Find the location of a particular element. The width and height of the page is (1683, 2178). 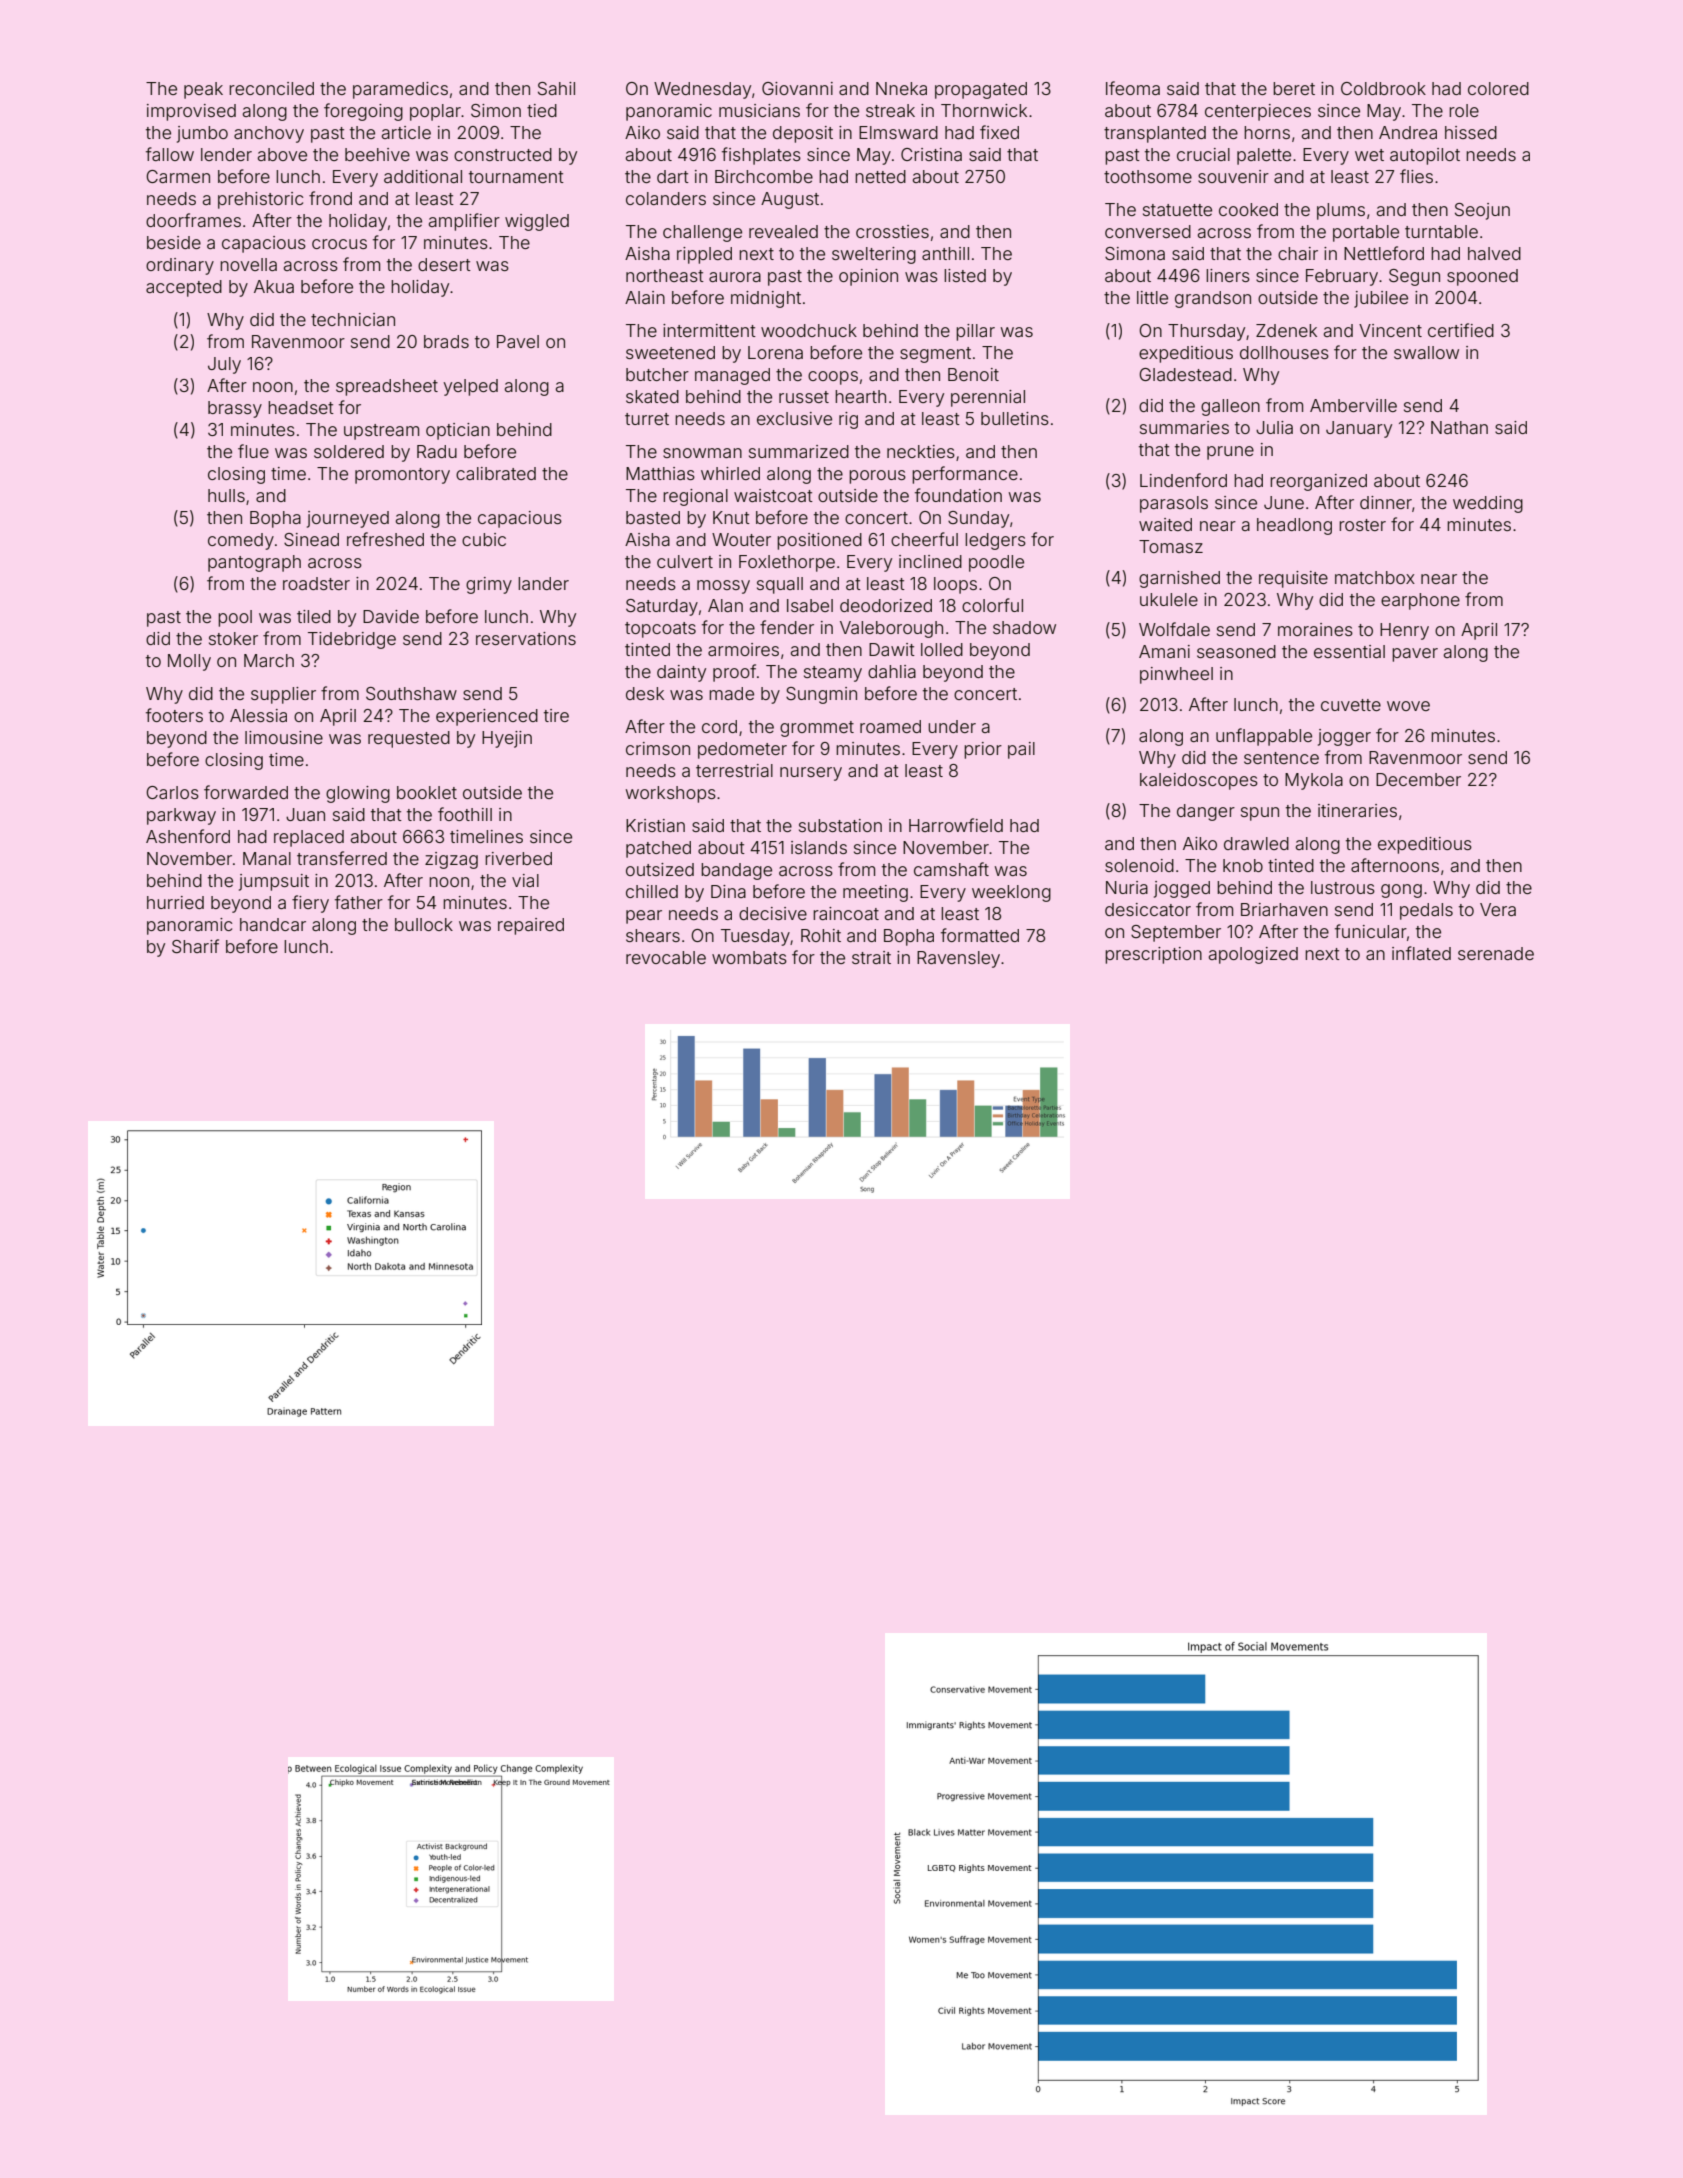

basted is located at coordinates (653, 517).
